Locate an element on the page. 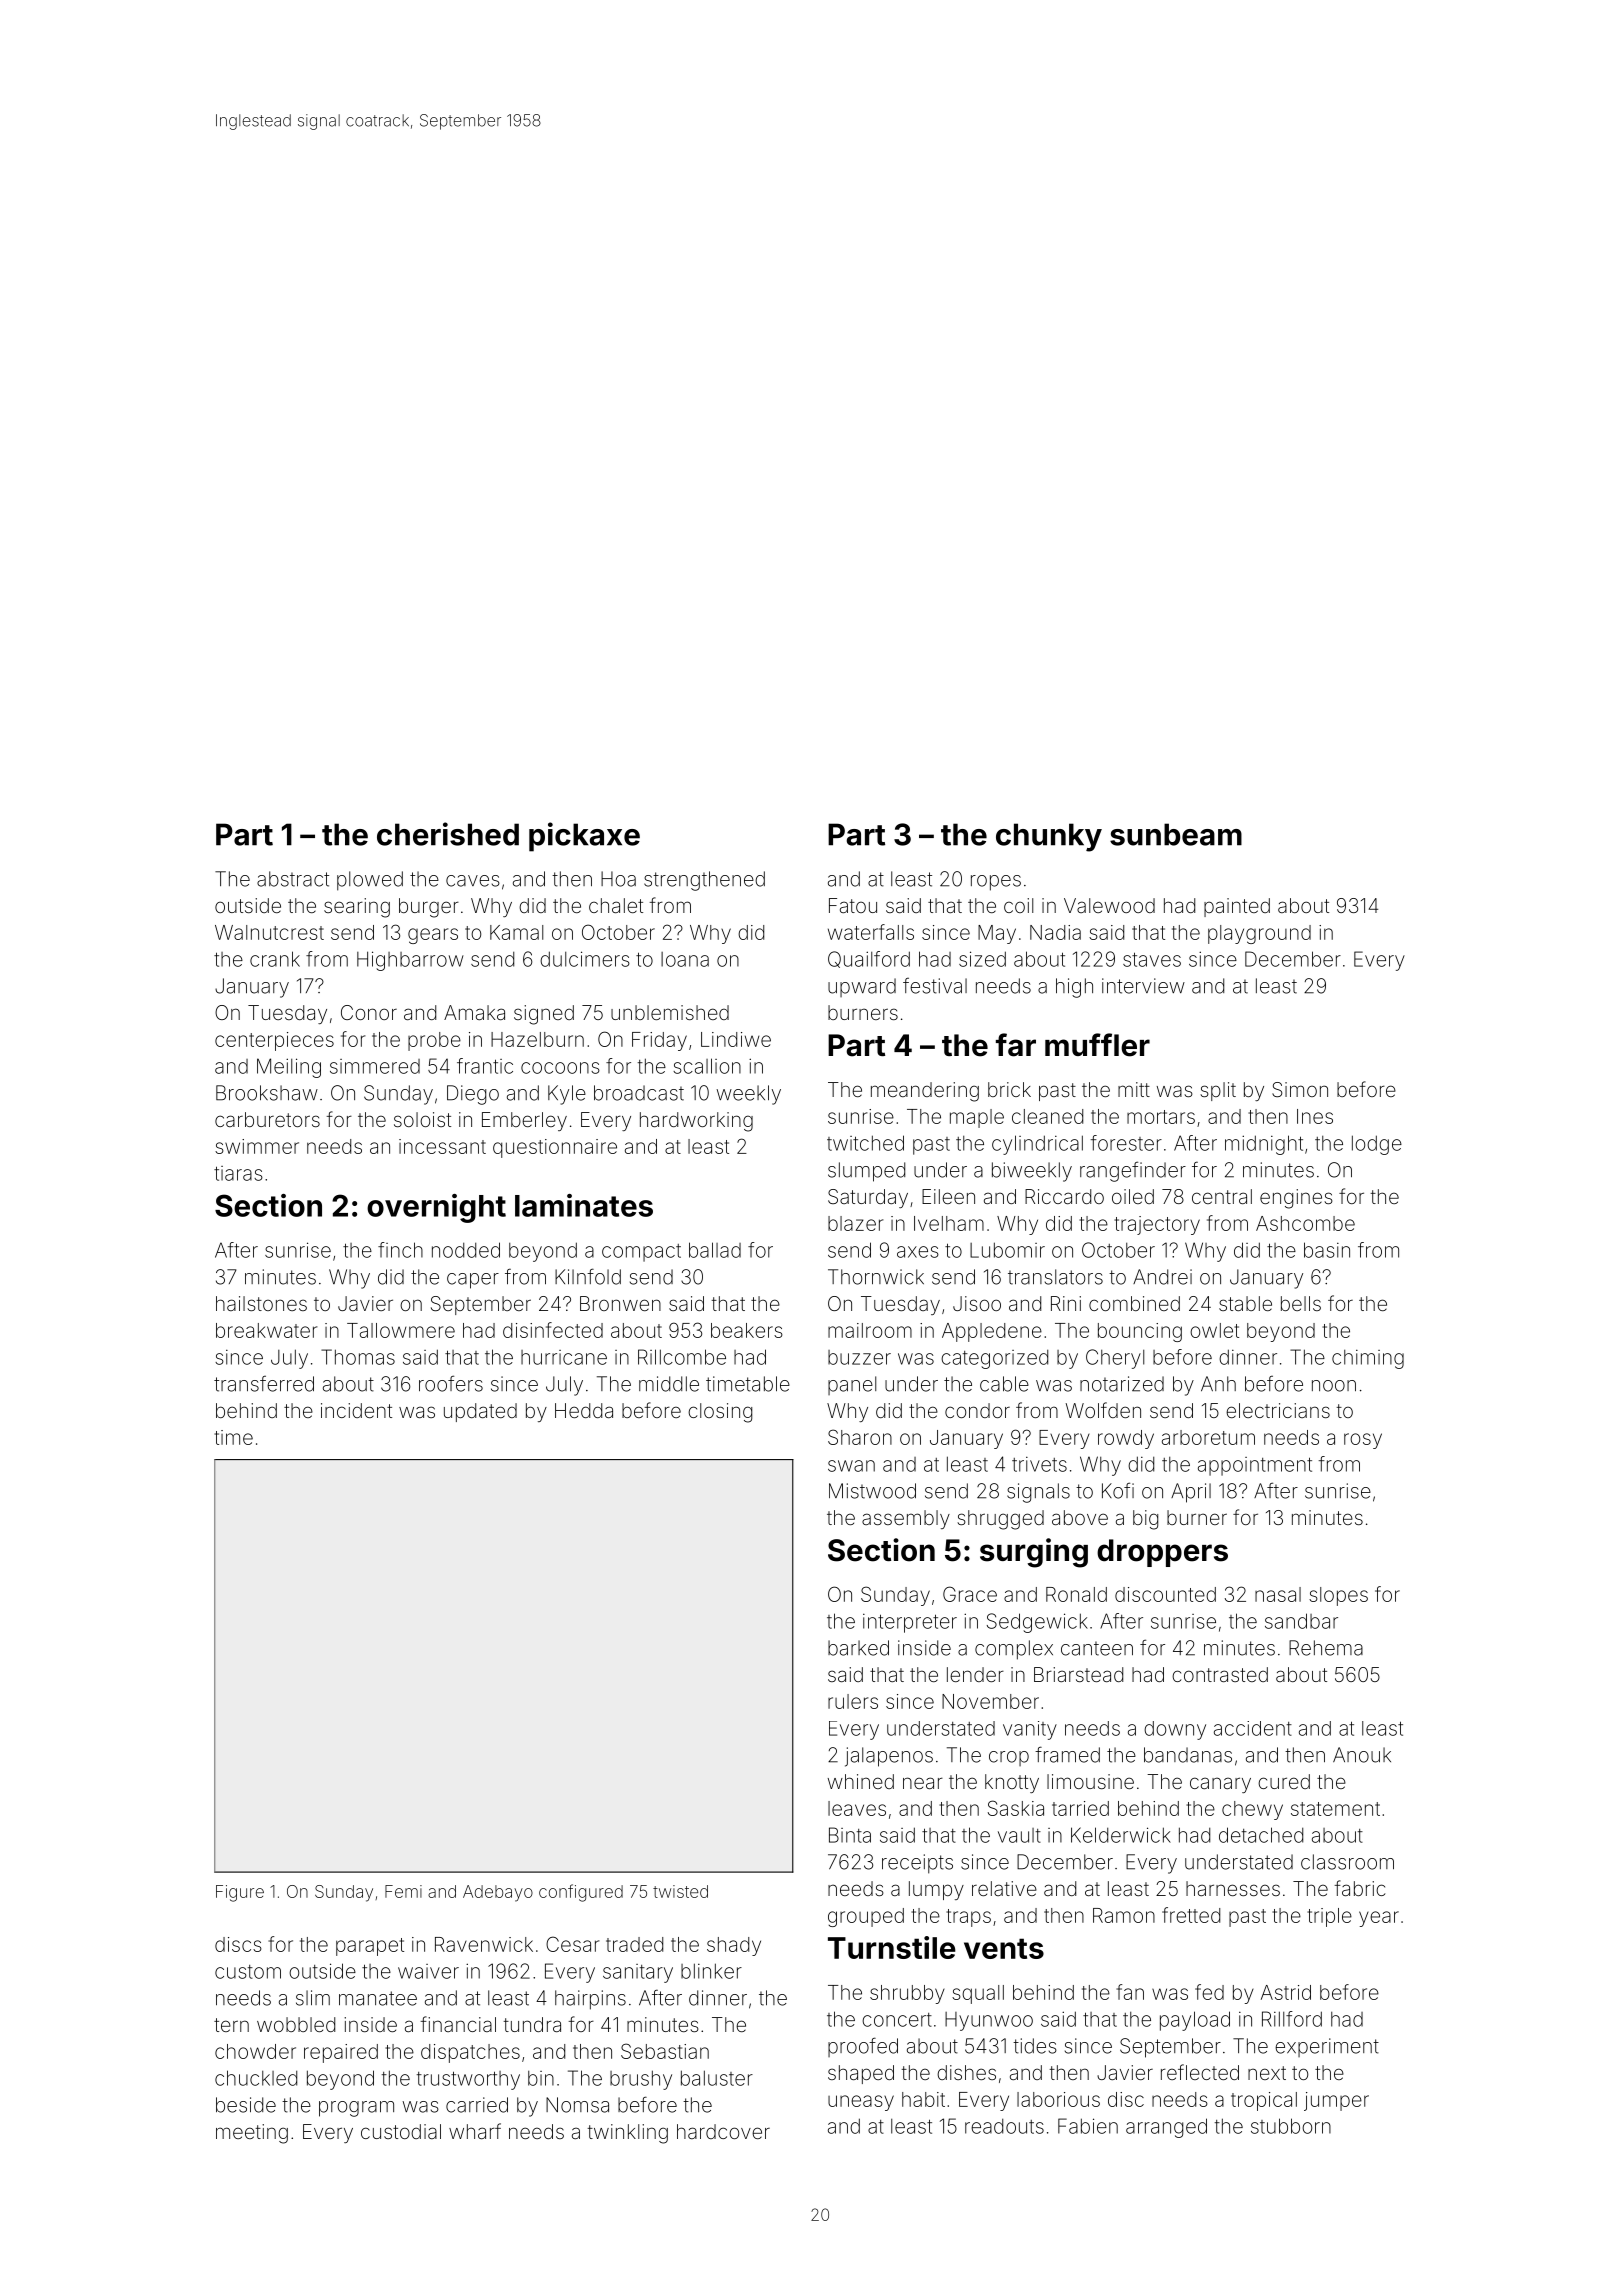  Fabien is located at coordinates (1088, 2126).
